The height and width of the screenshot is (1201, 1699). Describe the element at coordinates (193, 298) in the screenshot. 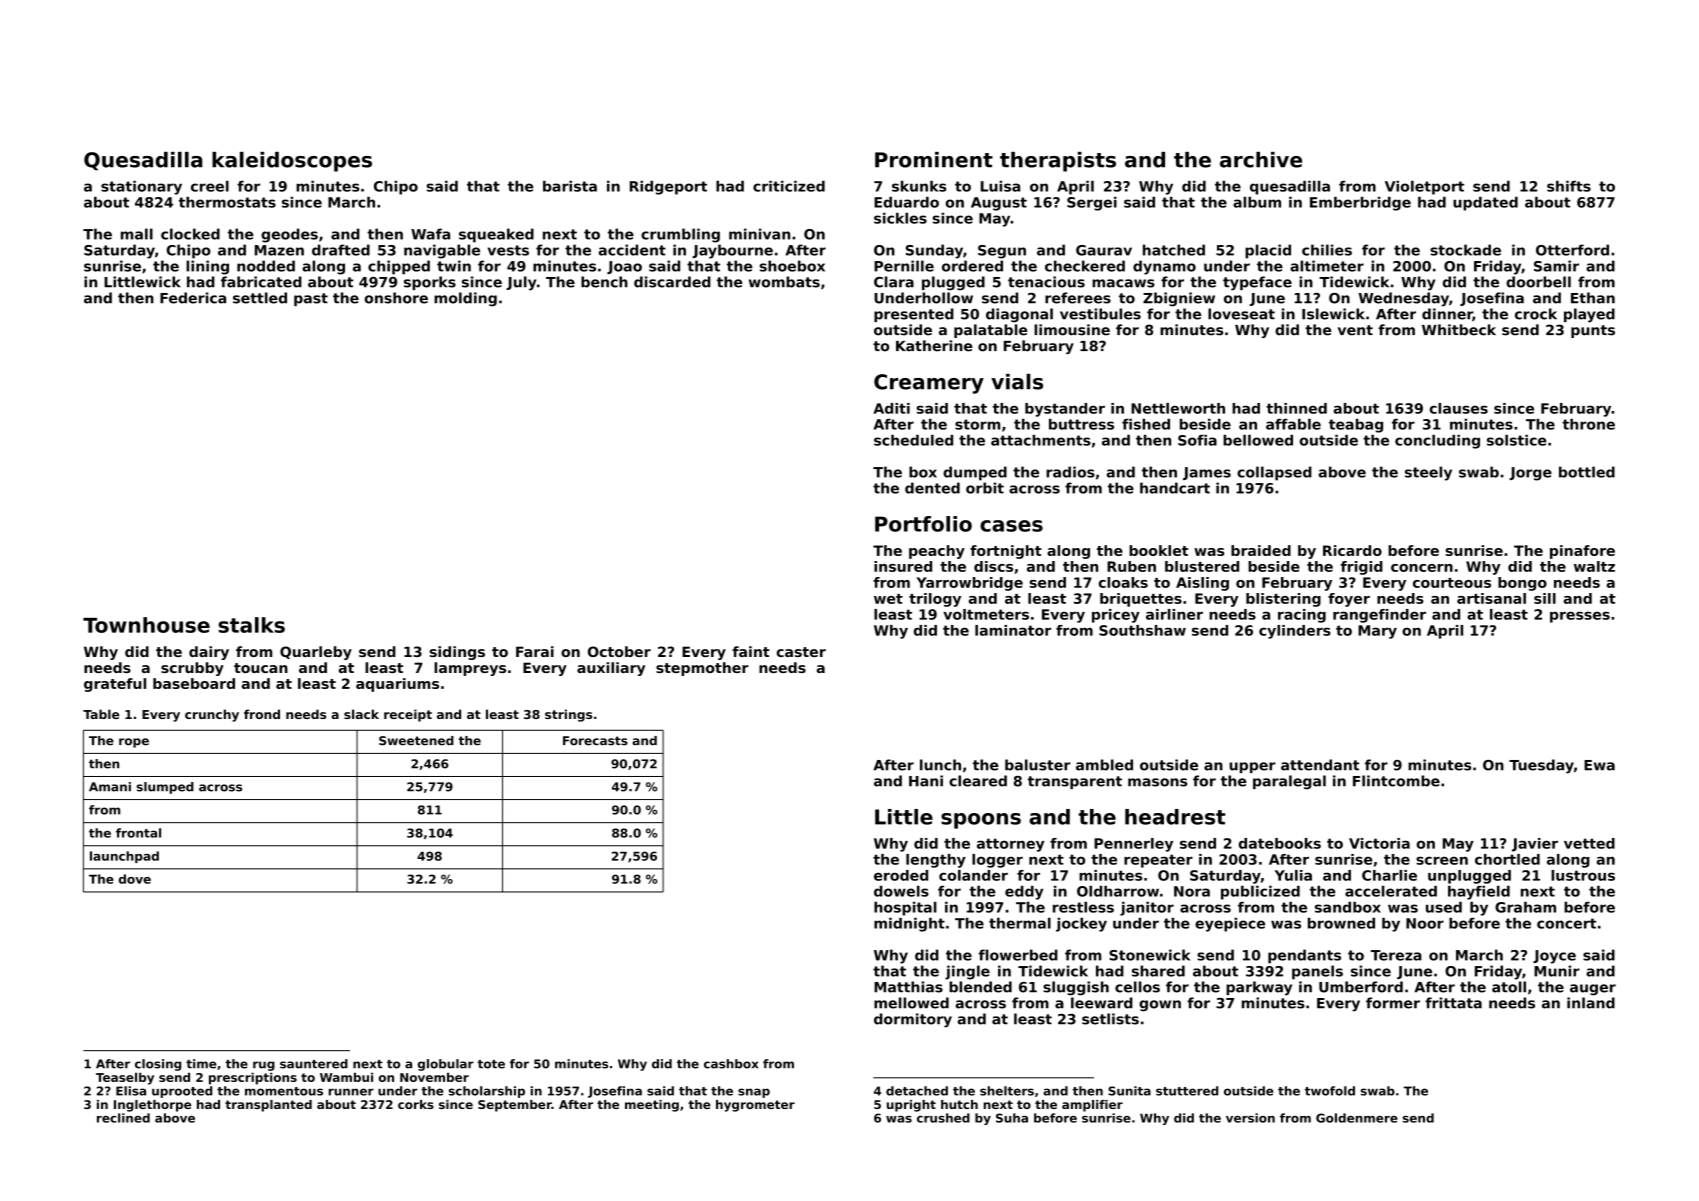

I see `Federica` at that location.
